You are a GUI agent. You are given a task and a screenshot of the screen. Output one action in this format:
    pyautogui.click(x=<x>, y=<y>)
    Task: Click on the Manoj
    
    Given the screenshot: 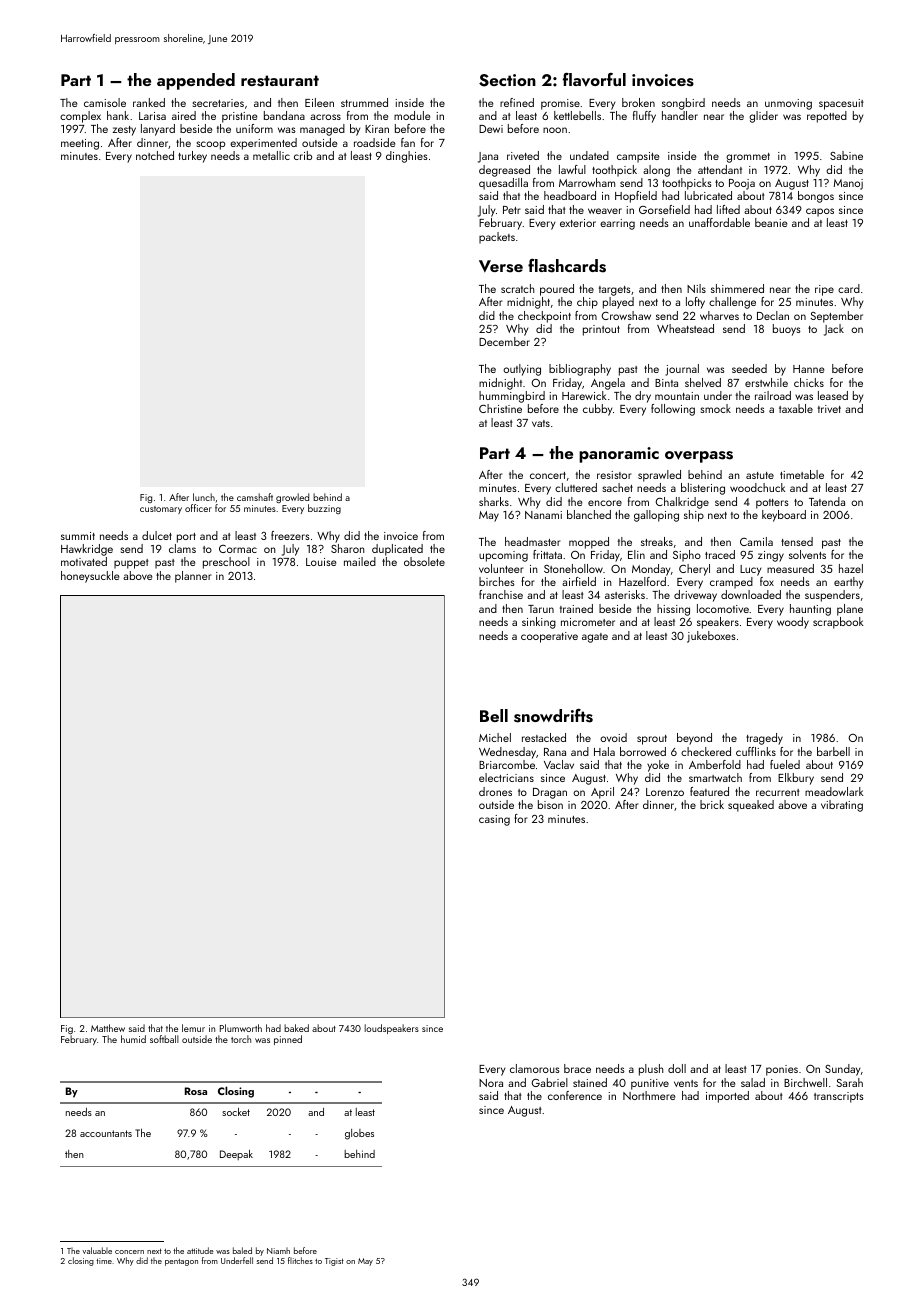 What is the action you would take?
    pyautogui.click(x=848, y=184)
